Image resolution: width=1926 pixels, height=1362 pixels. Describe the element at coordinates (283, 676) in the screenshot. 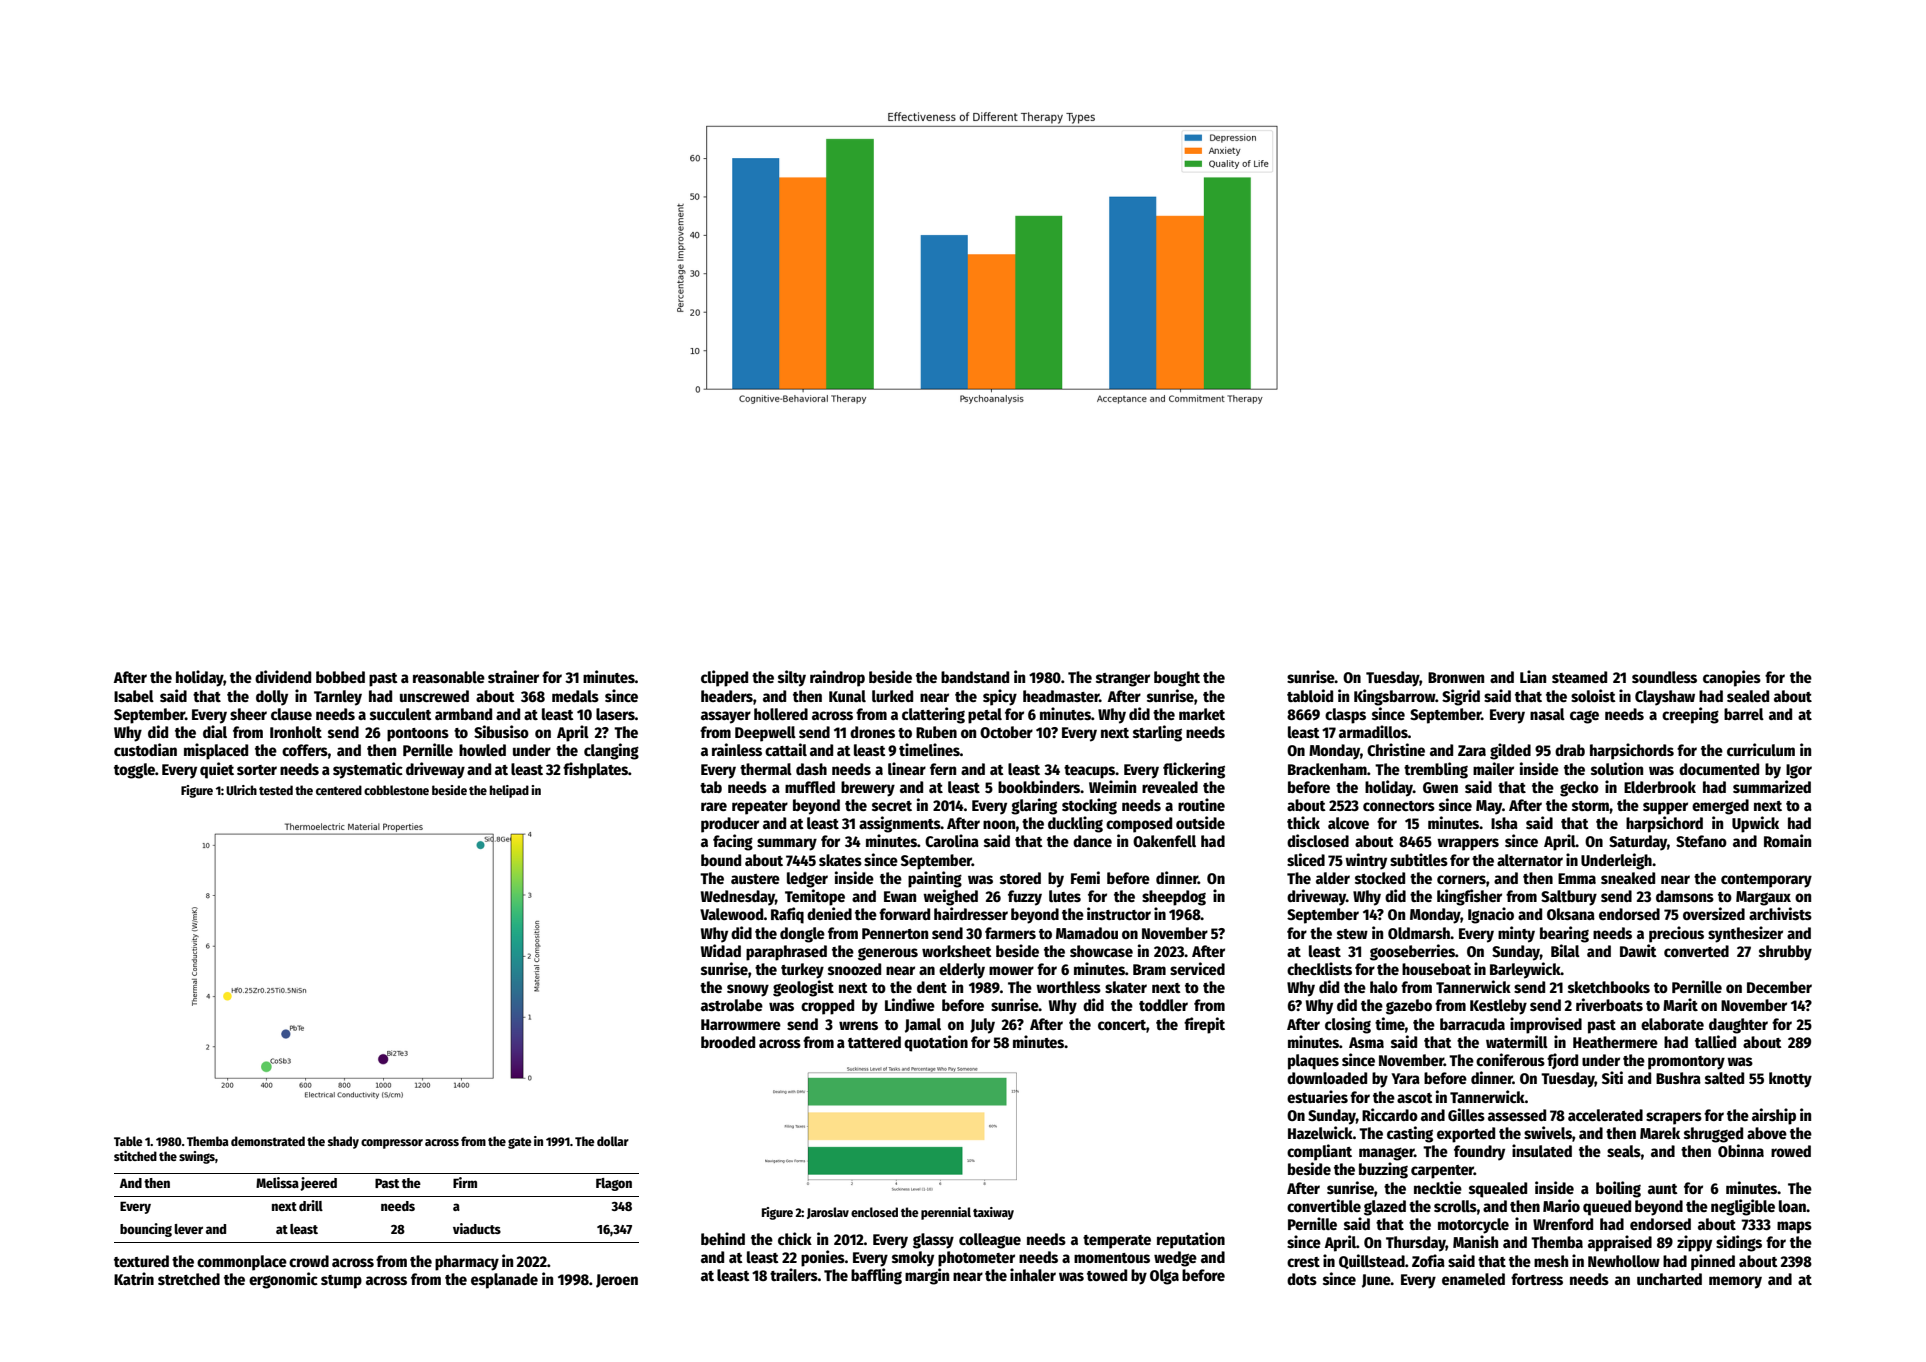

I see `dividend` at that location.
